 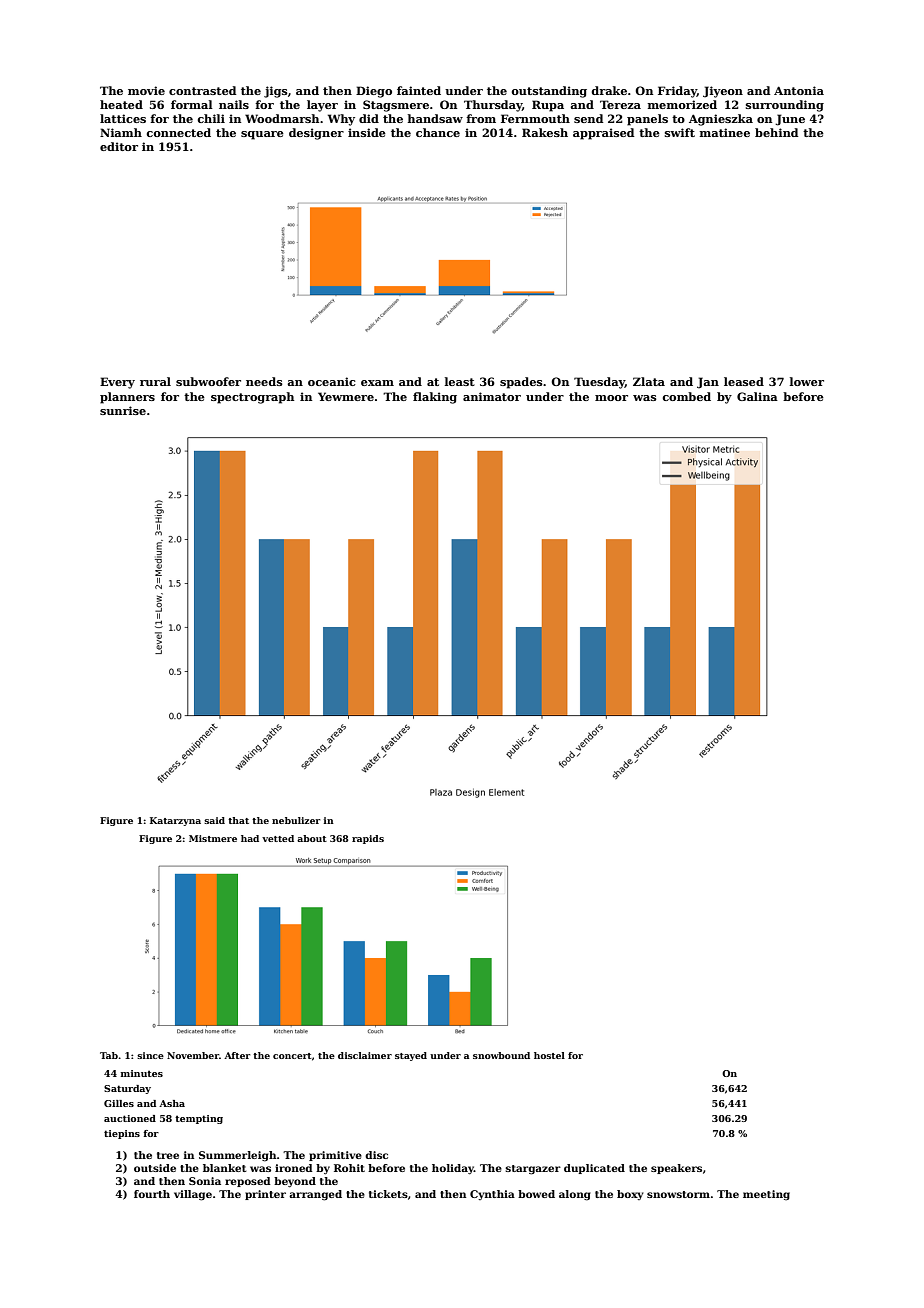 I want to click on movie, so click(x=146, y=90).
